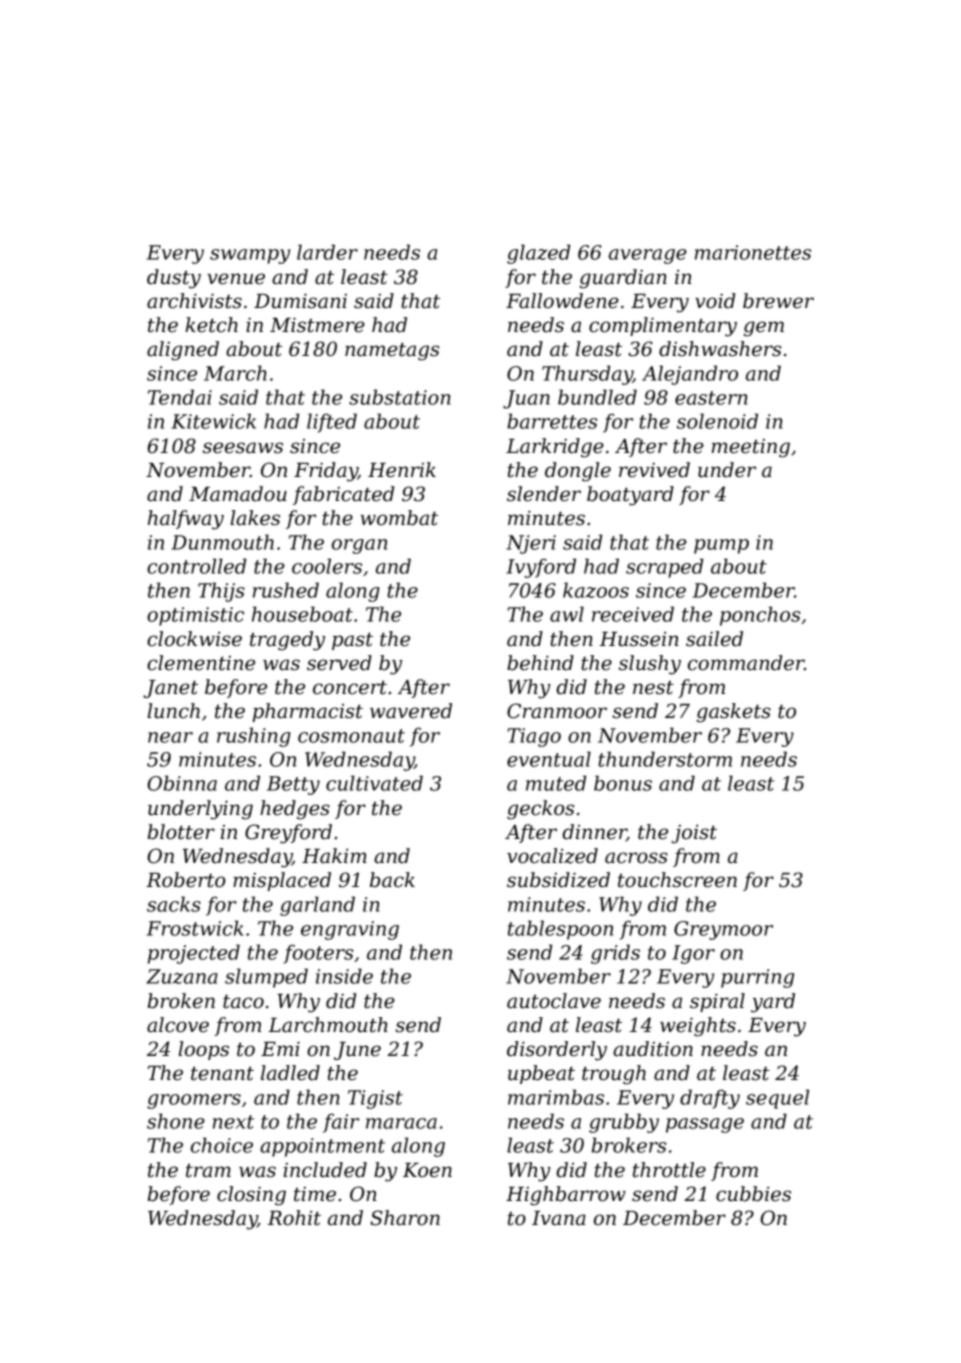  Describe the element at coordinates (587, 375) in the document. I see `Thursday` at that location.
